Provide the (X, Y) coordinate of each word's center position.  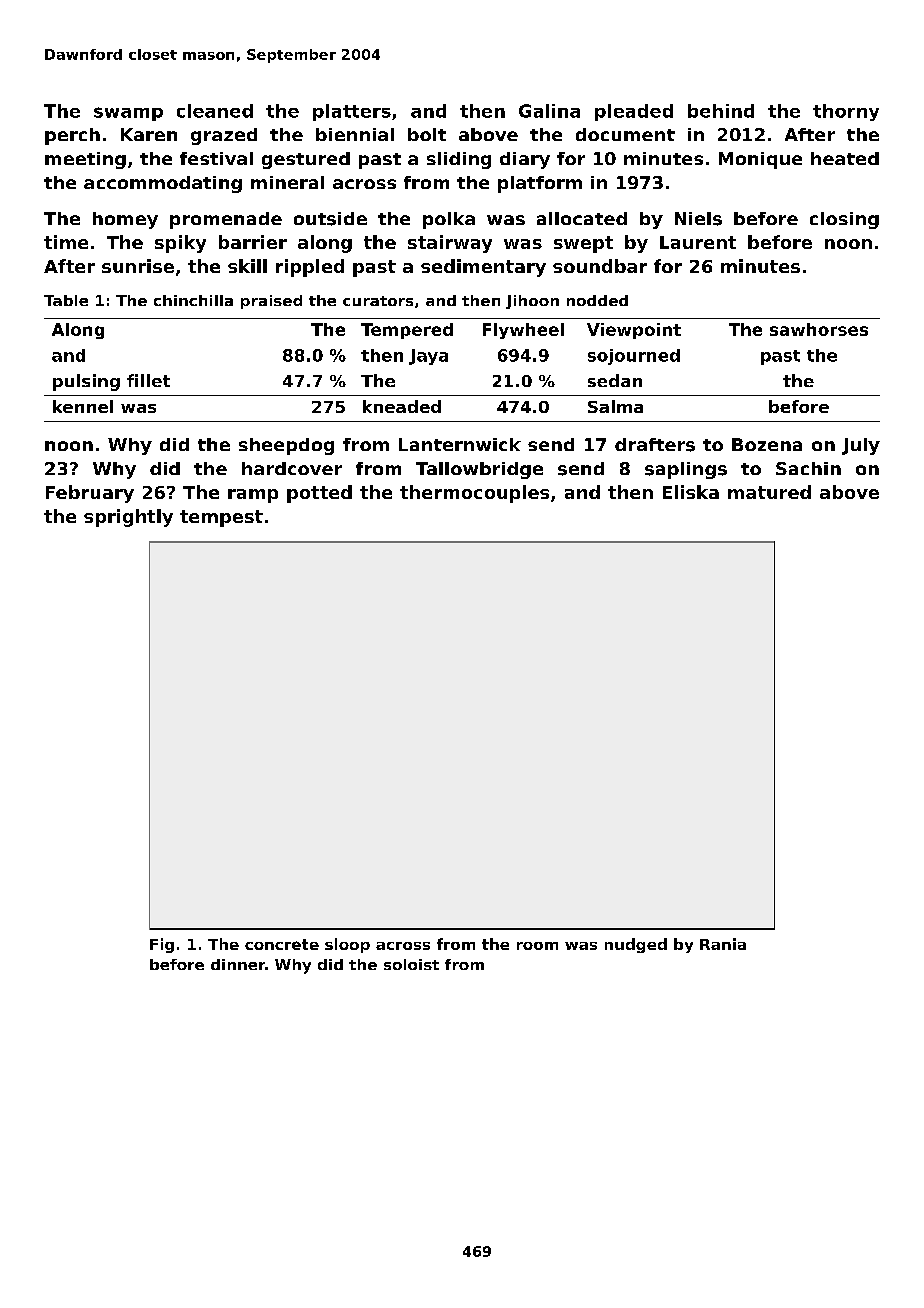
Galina (549, 111)
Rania (723, 944)
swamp (128, 114)
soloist (411, 964)
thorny (846, 112)
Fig (162, 945)
